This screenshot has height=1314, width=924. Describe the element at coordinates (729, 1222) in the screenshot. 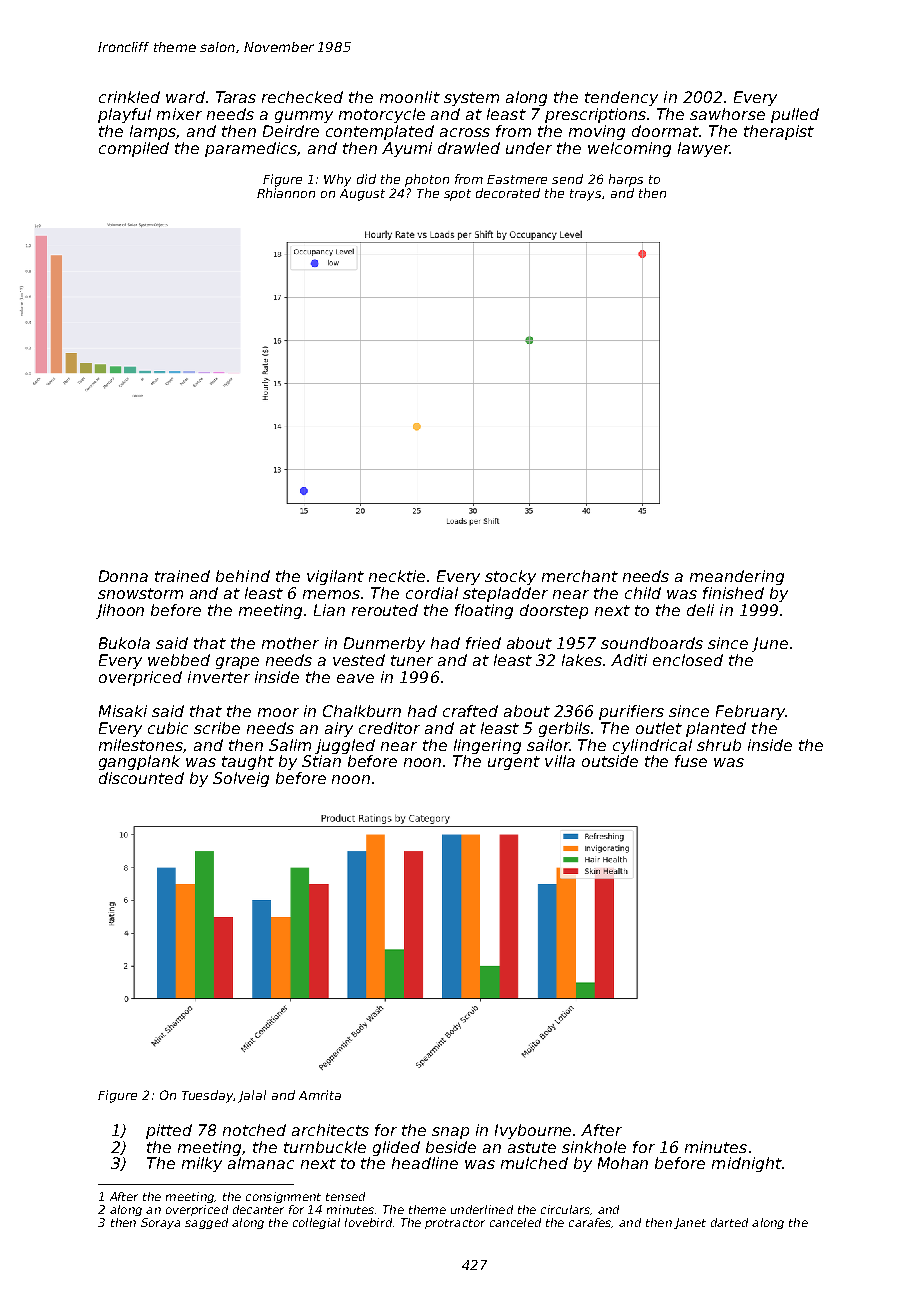

I see `darted` at that location.
